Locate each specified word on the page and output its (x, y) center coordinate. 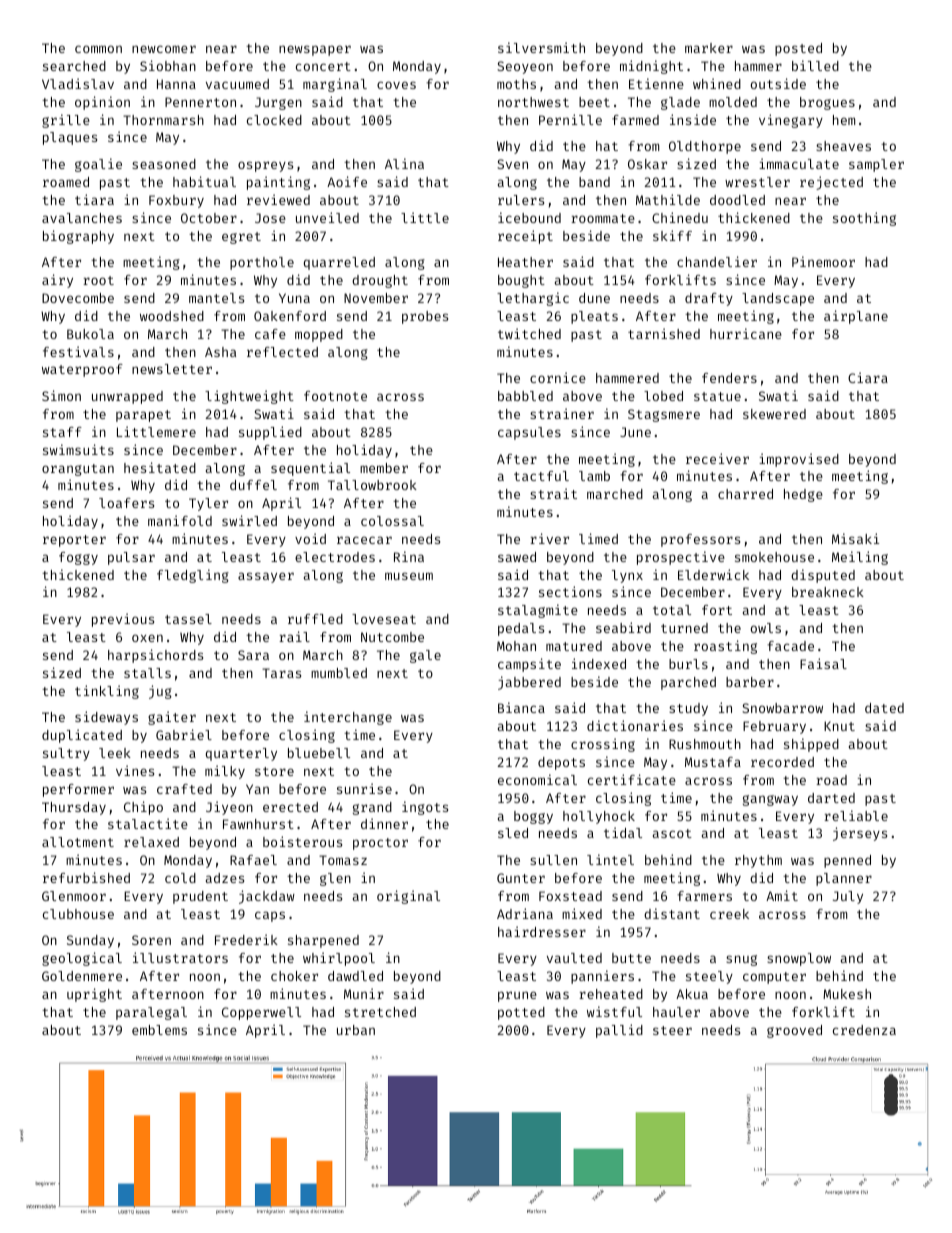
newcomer (164, 49)
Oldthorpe (705, 147)
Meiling (860, 558)
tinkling (107, 692)
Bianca (521, 707)
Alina (404, 163)
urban (356, 1030)
